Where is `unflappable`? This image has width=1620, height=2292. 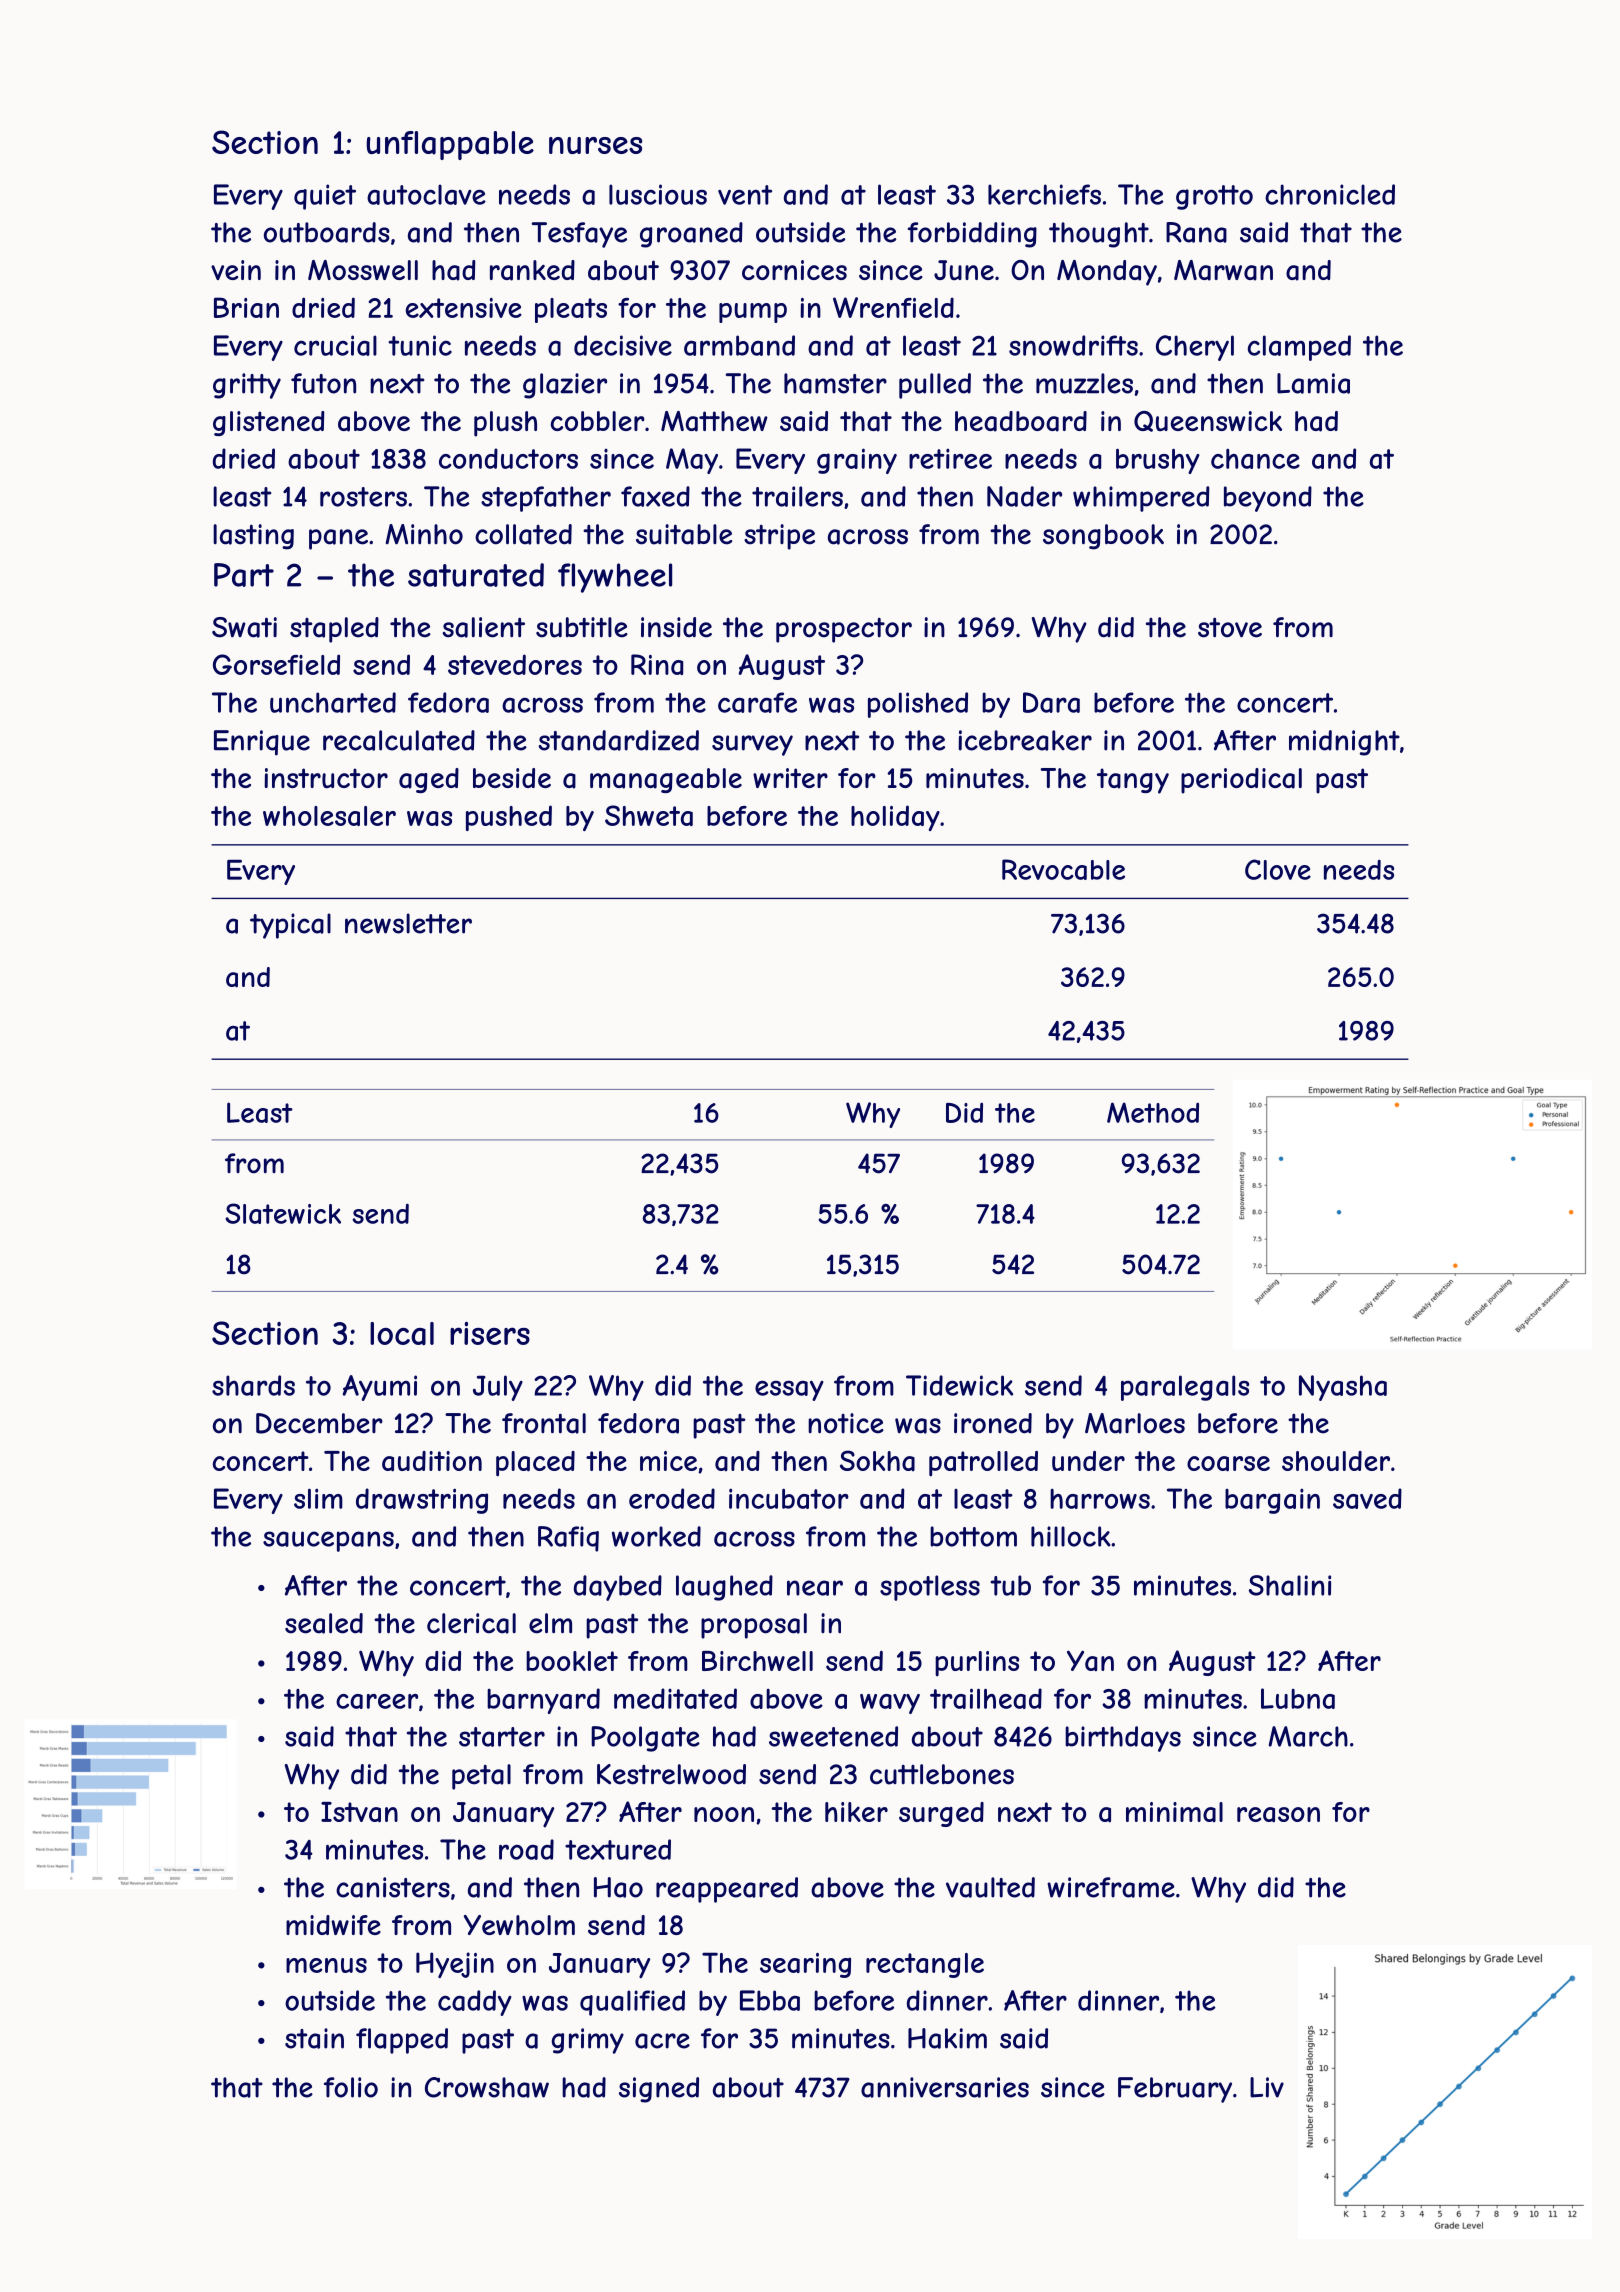 unflappable is located at coordinates (450, 145).
